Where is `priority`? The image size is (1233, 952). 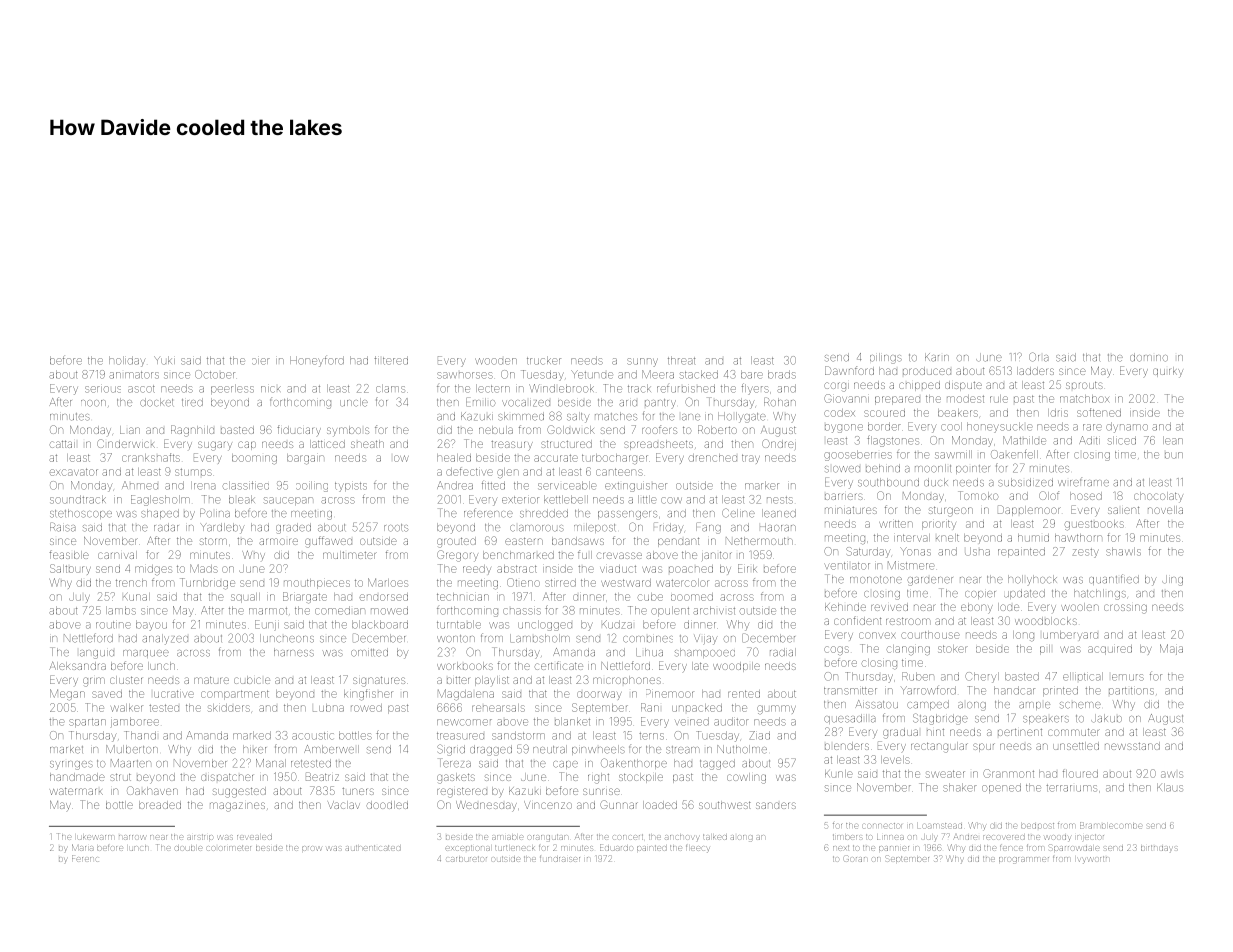
priority is located at coordinates (939, 525).
